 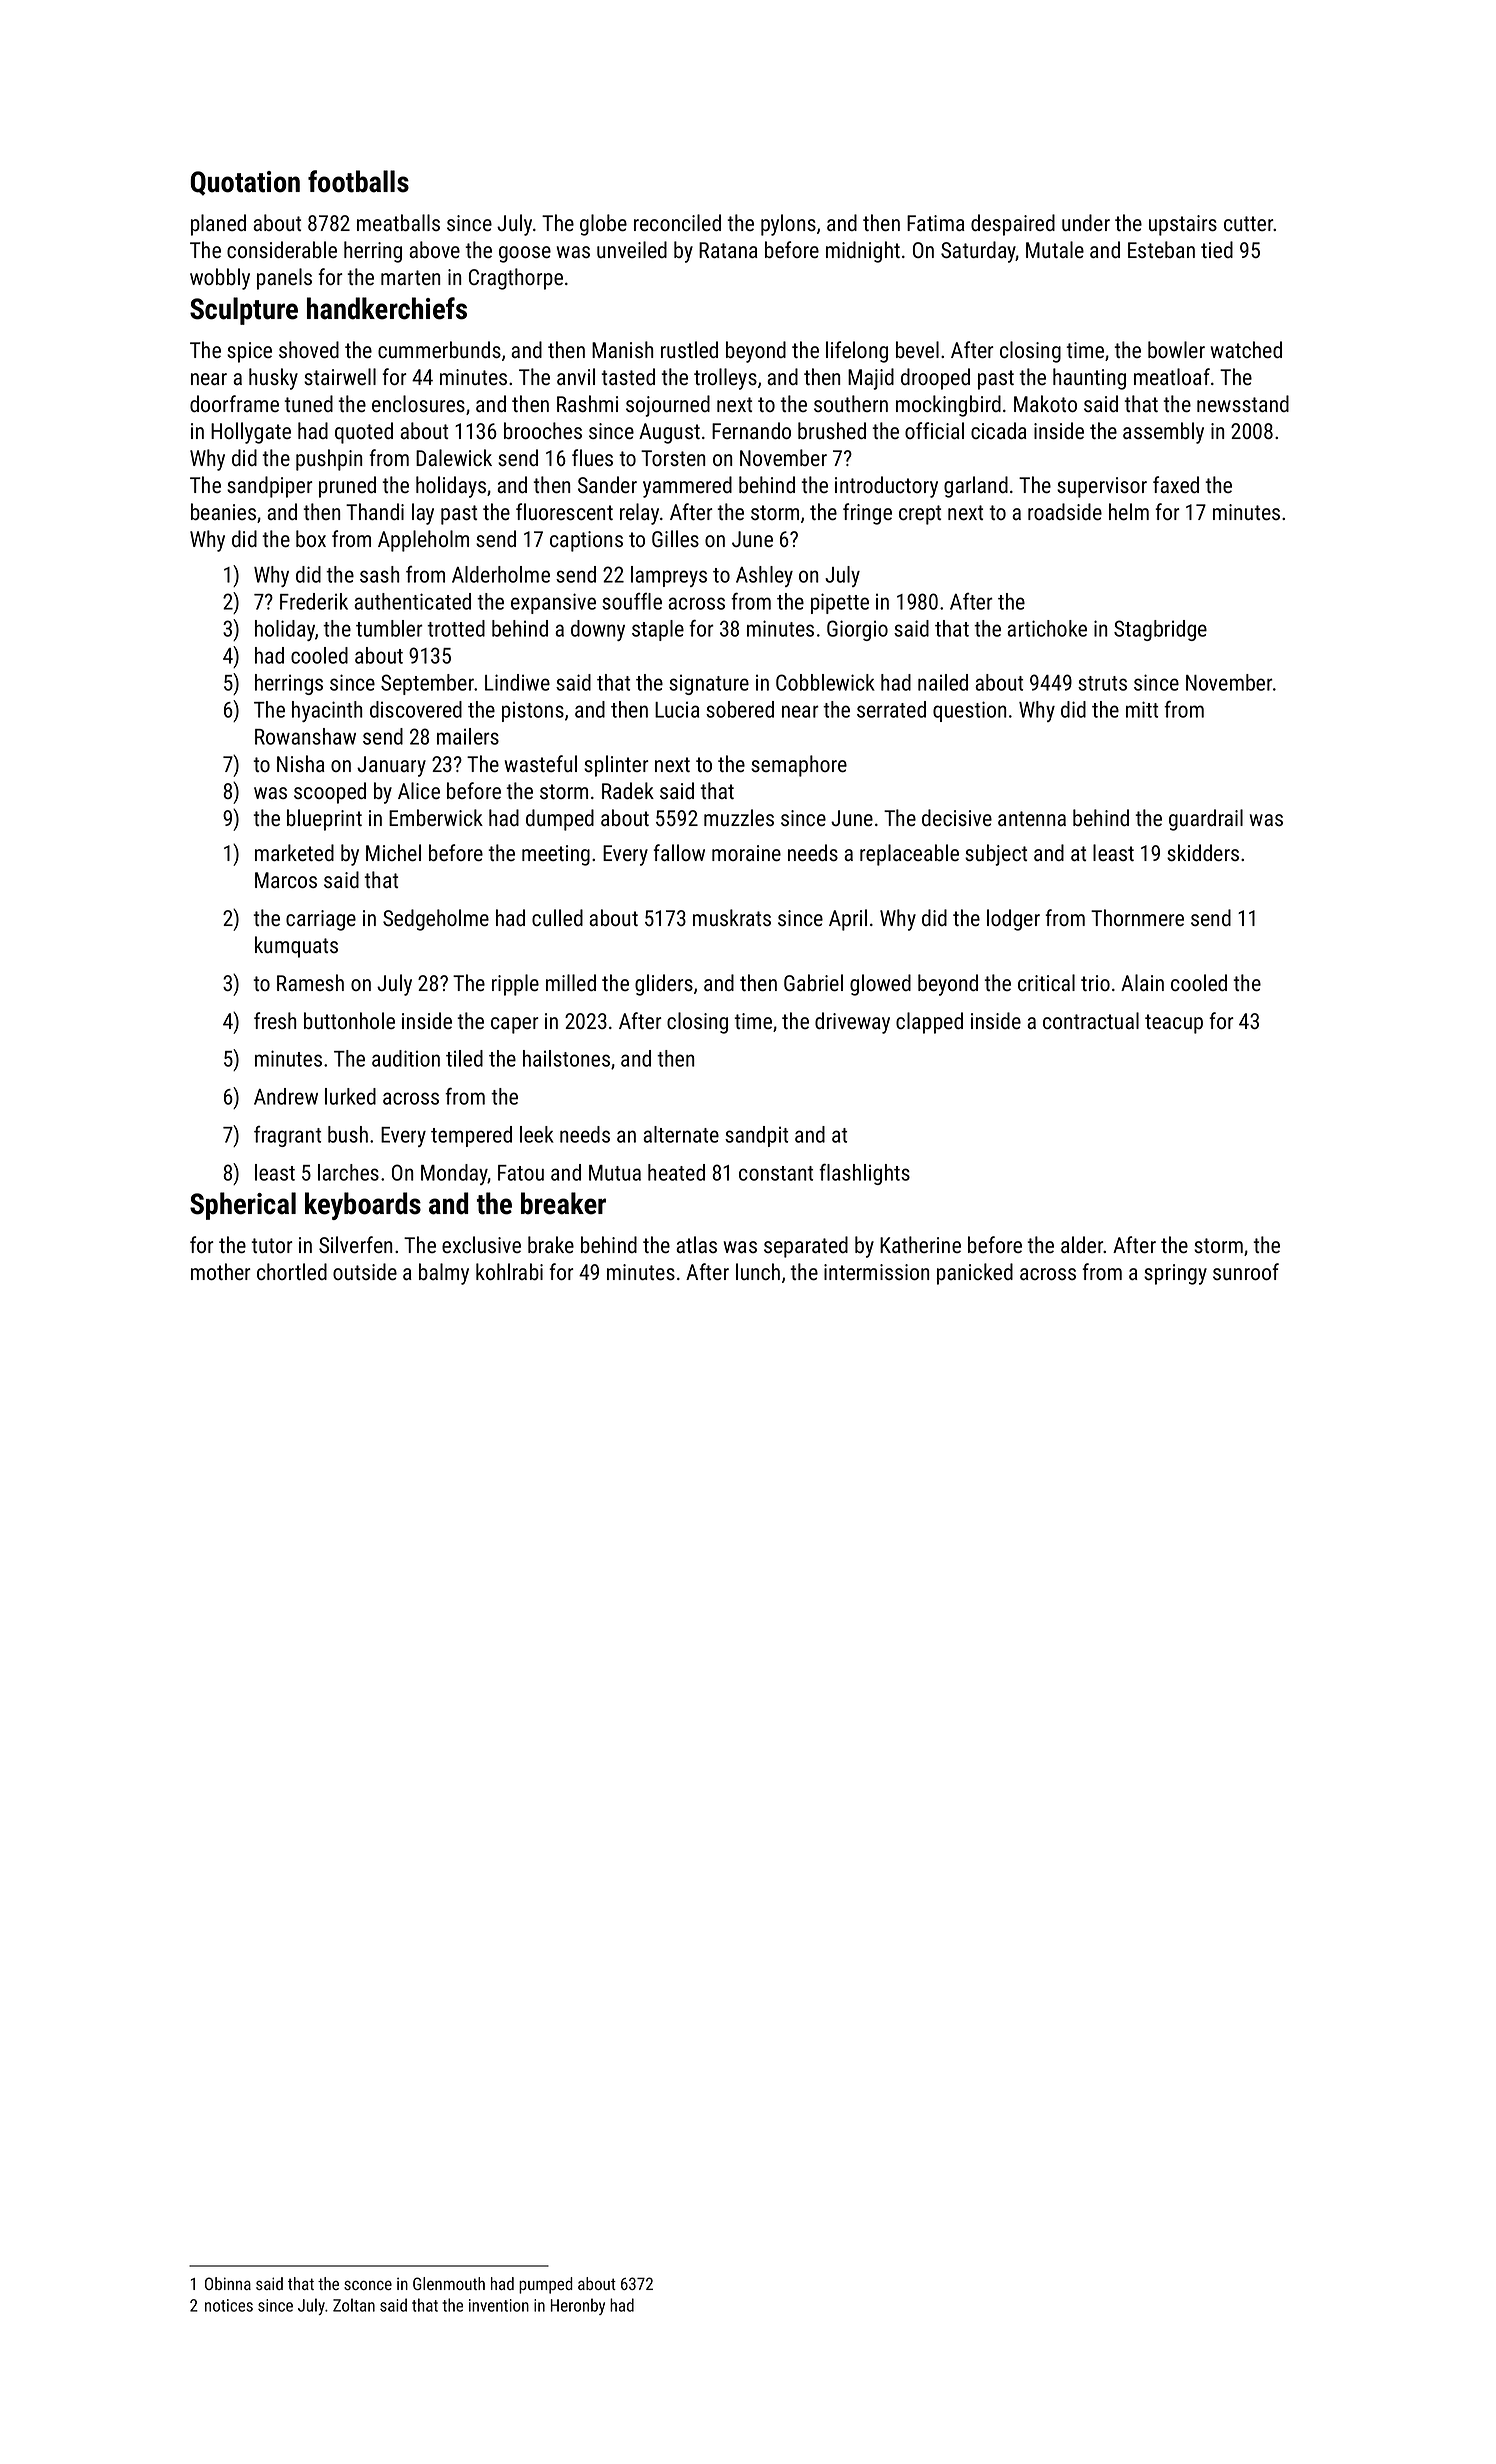 What do you see at coordinates (358, 181) in the screenshot?
I see `footballs` at bounding box center [358, 181].
